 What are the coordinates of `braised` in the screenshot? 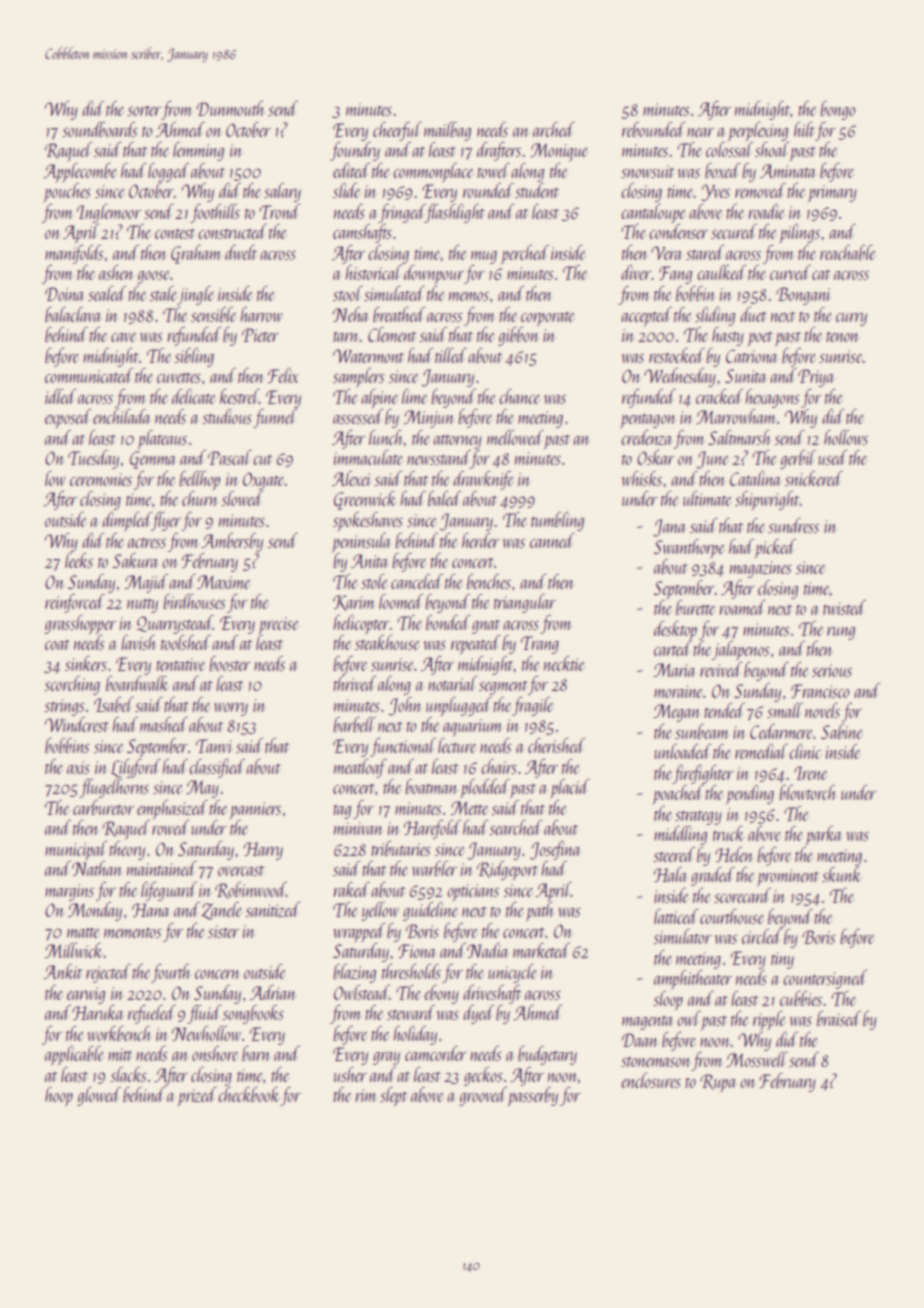 It's located at (839, 1018).
